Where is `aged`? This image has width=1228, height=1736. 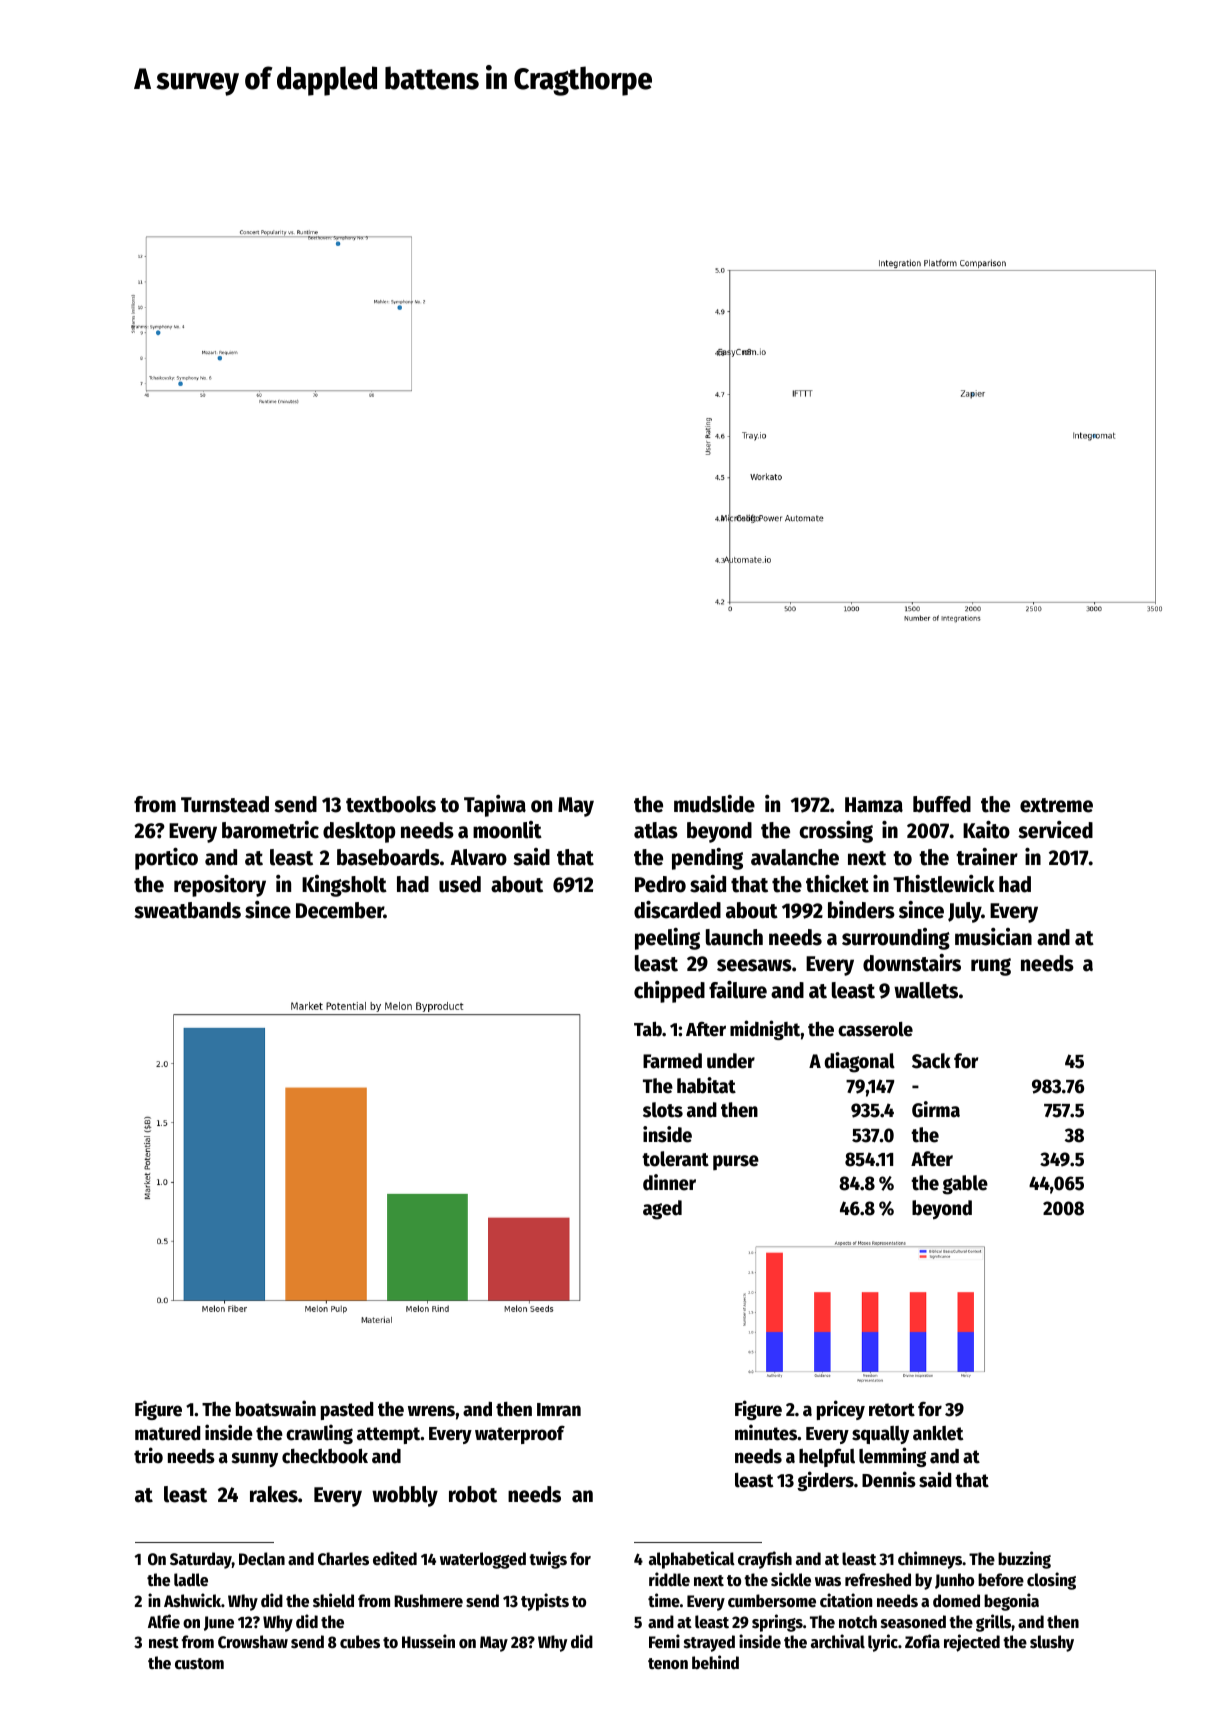 aged is located at coordinates (662, 1210).
